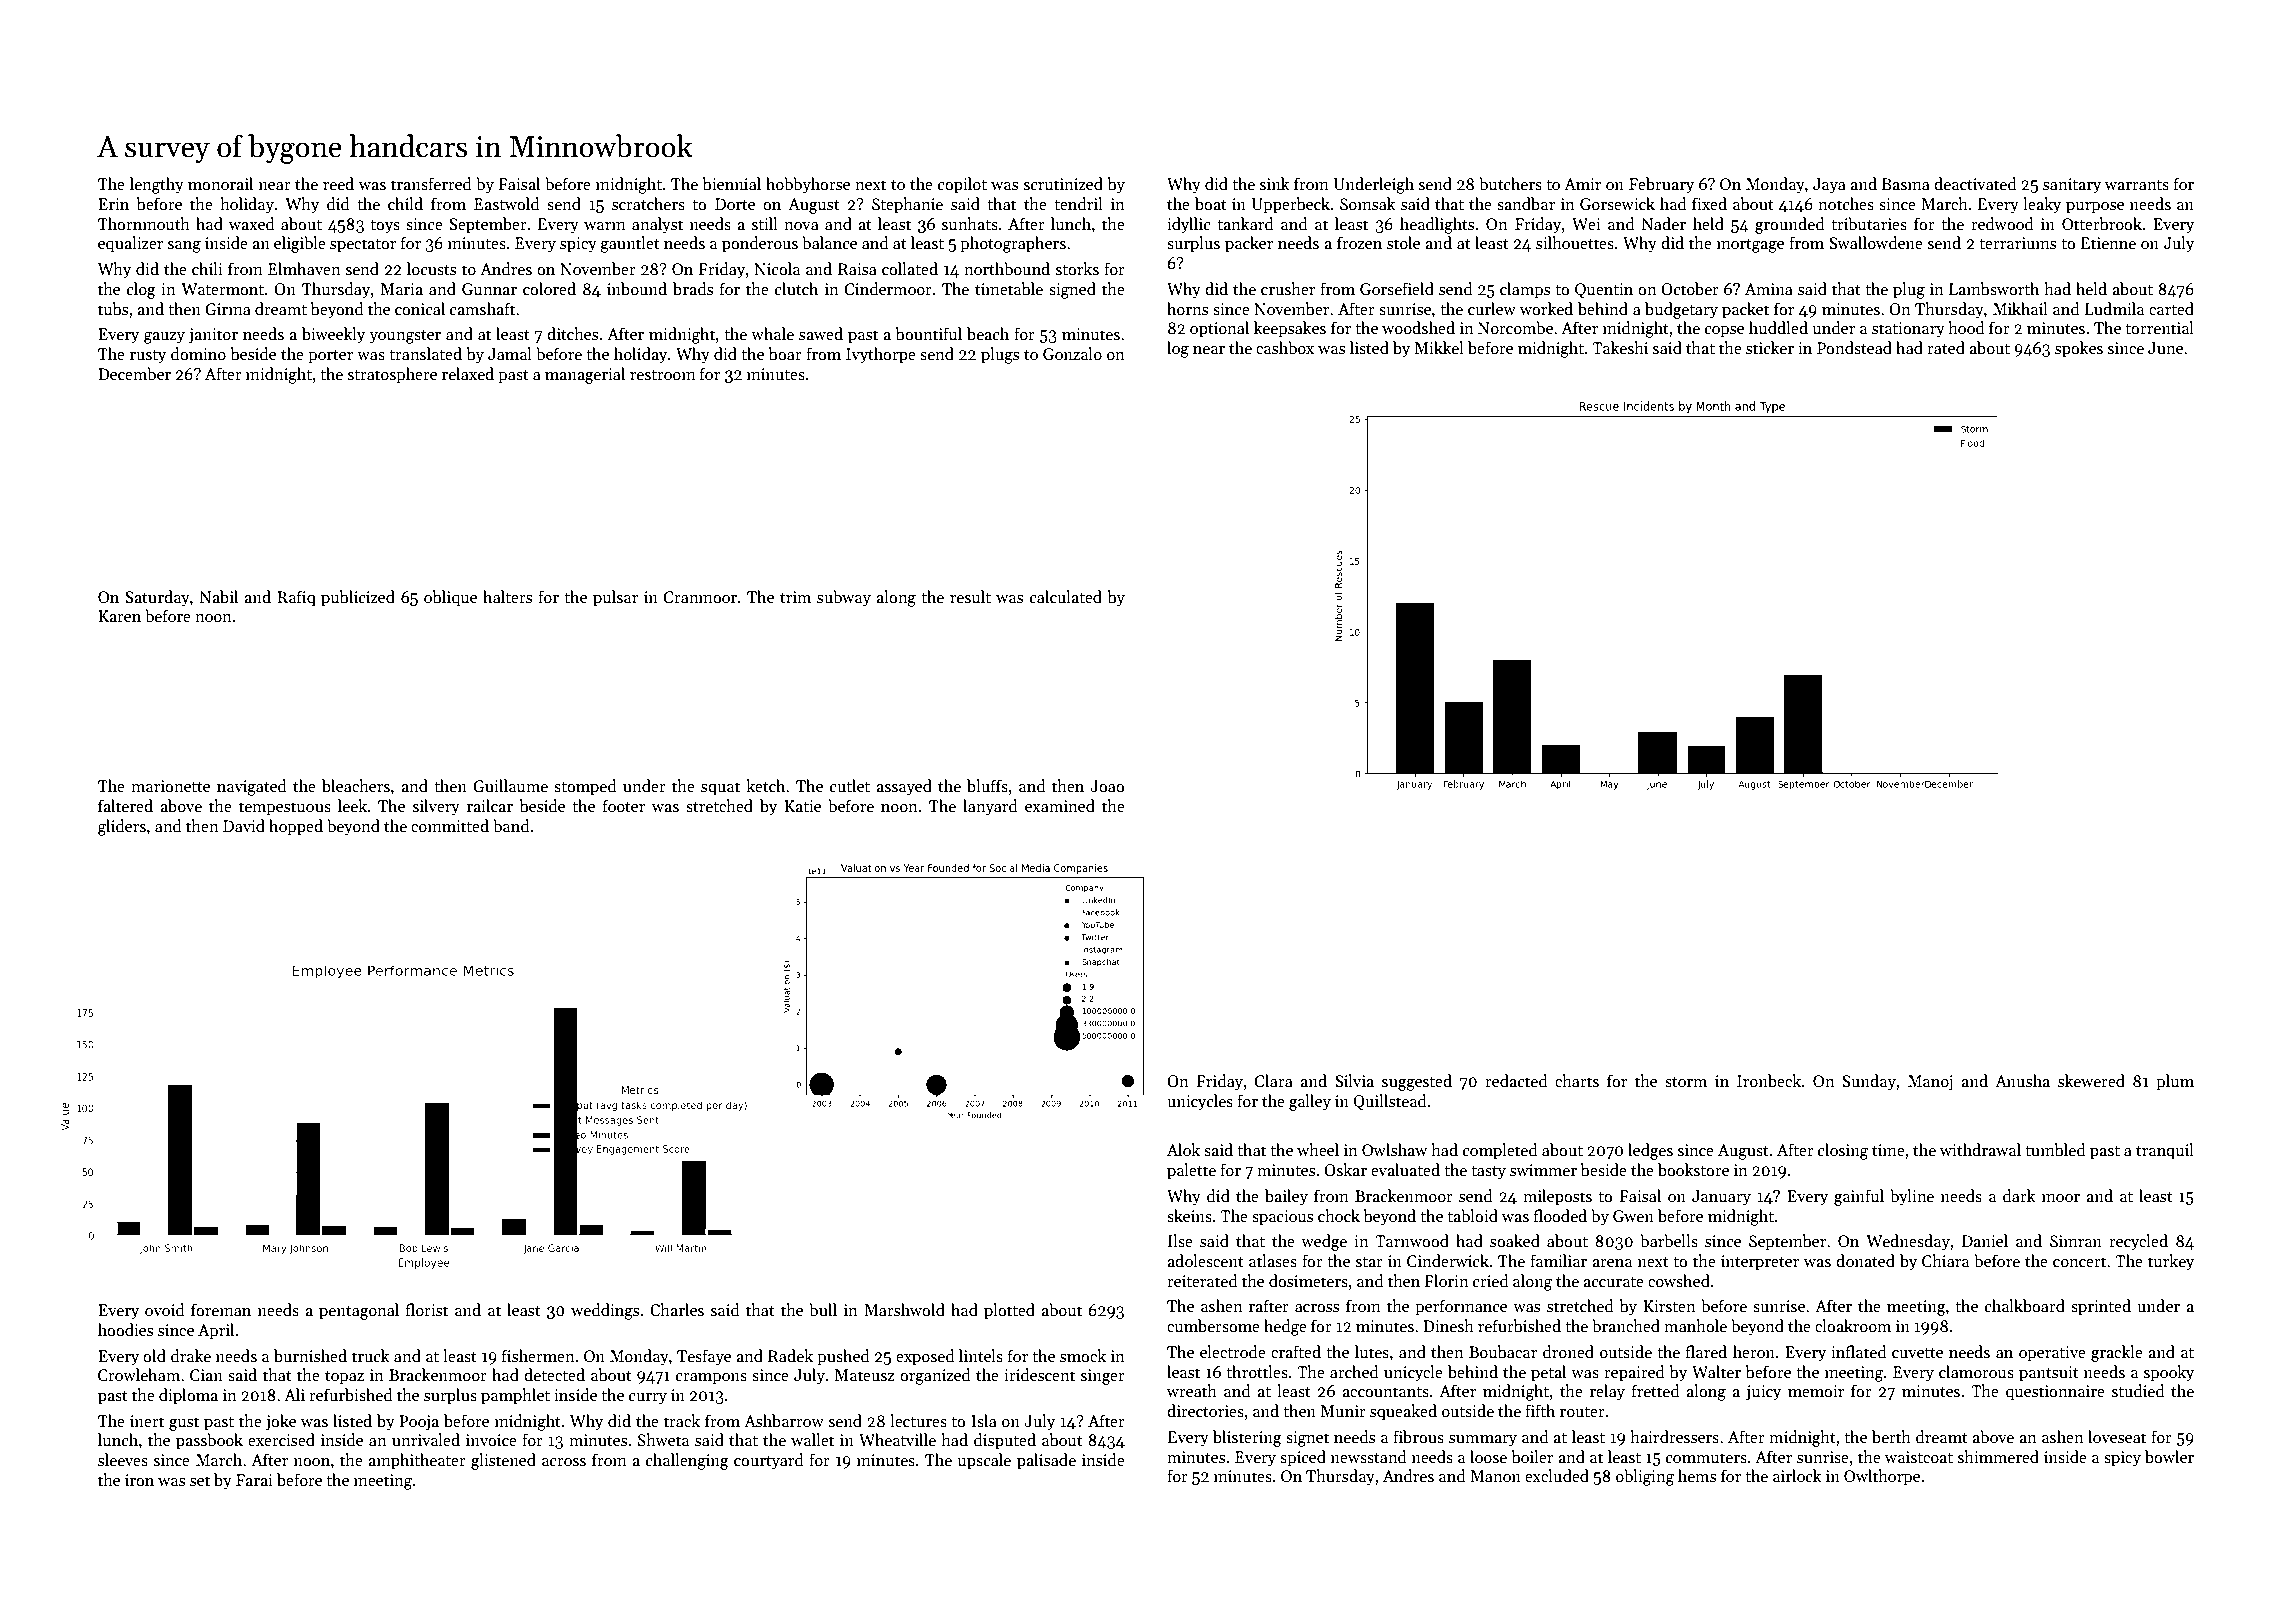 The image size is (2292, 1620). What do you see at coordinates (1645, 1477) in the screenshot?
I see `obliging` at bounding box center [1645, 1477].
